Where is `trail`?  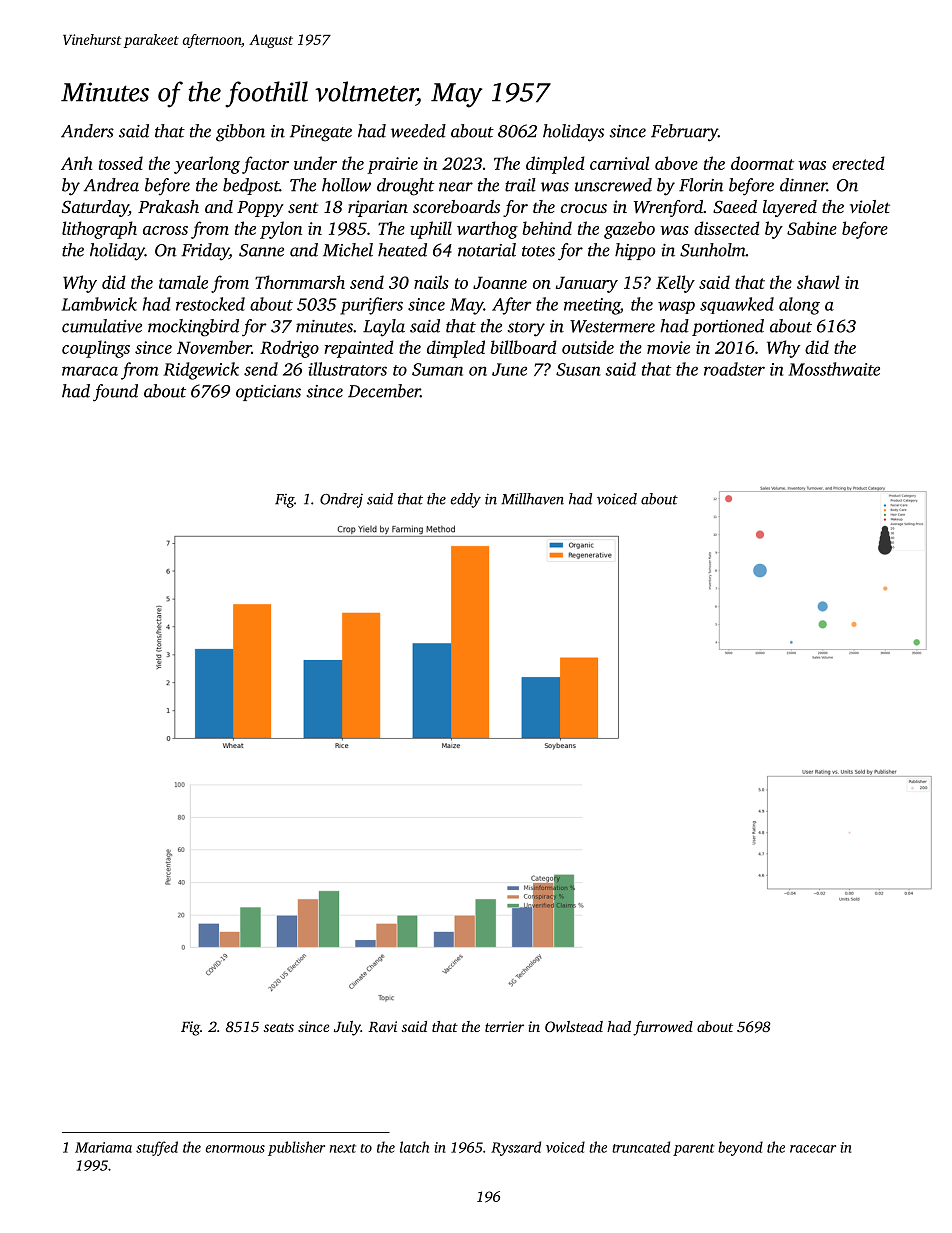 trail is located at coordinates (520, 185).
